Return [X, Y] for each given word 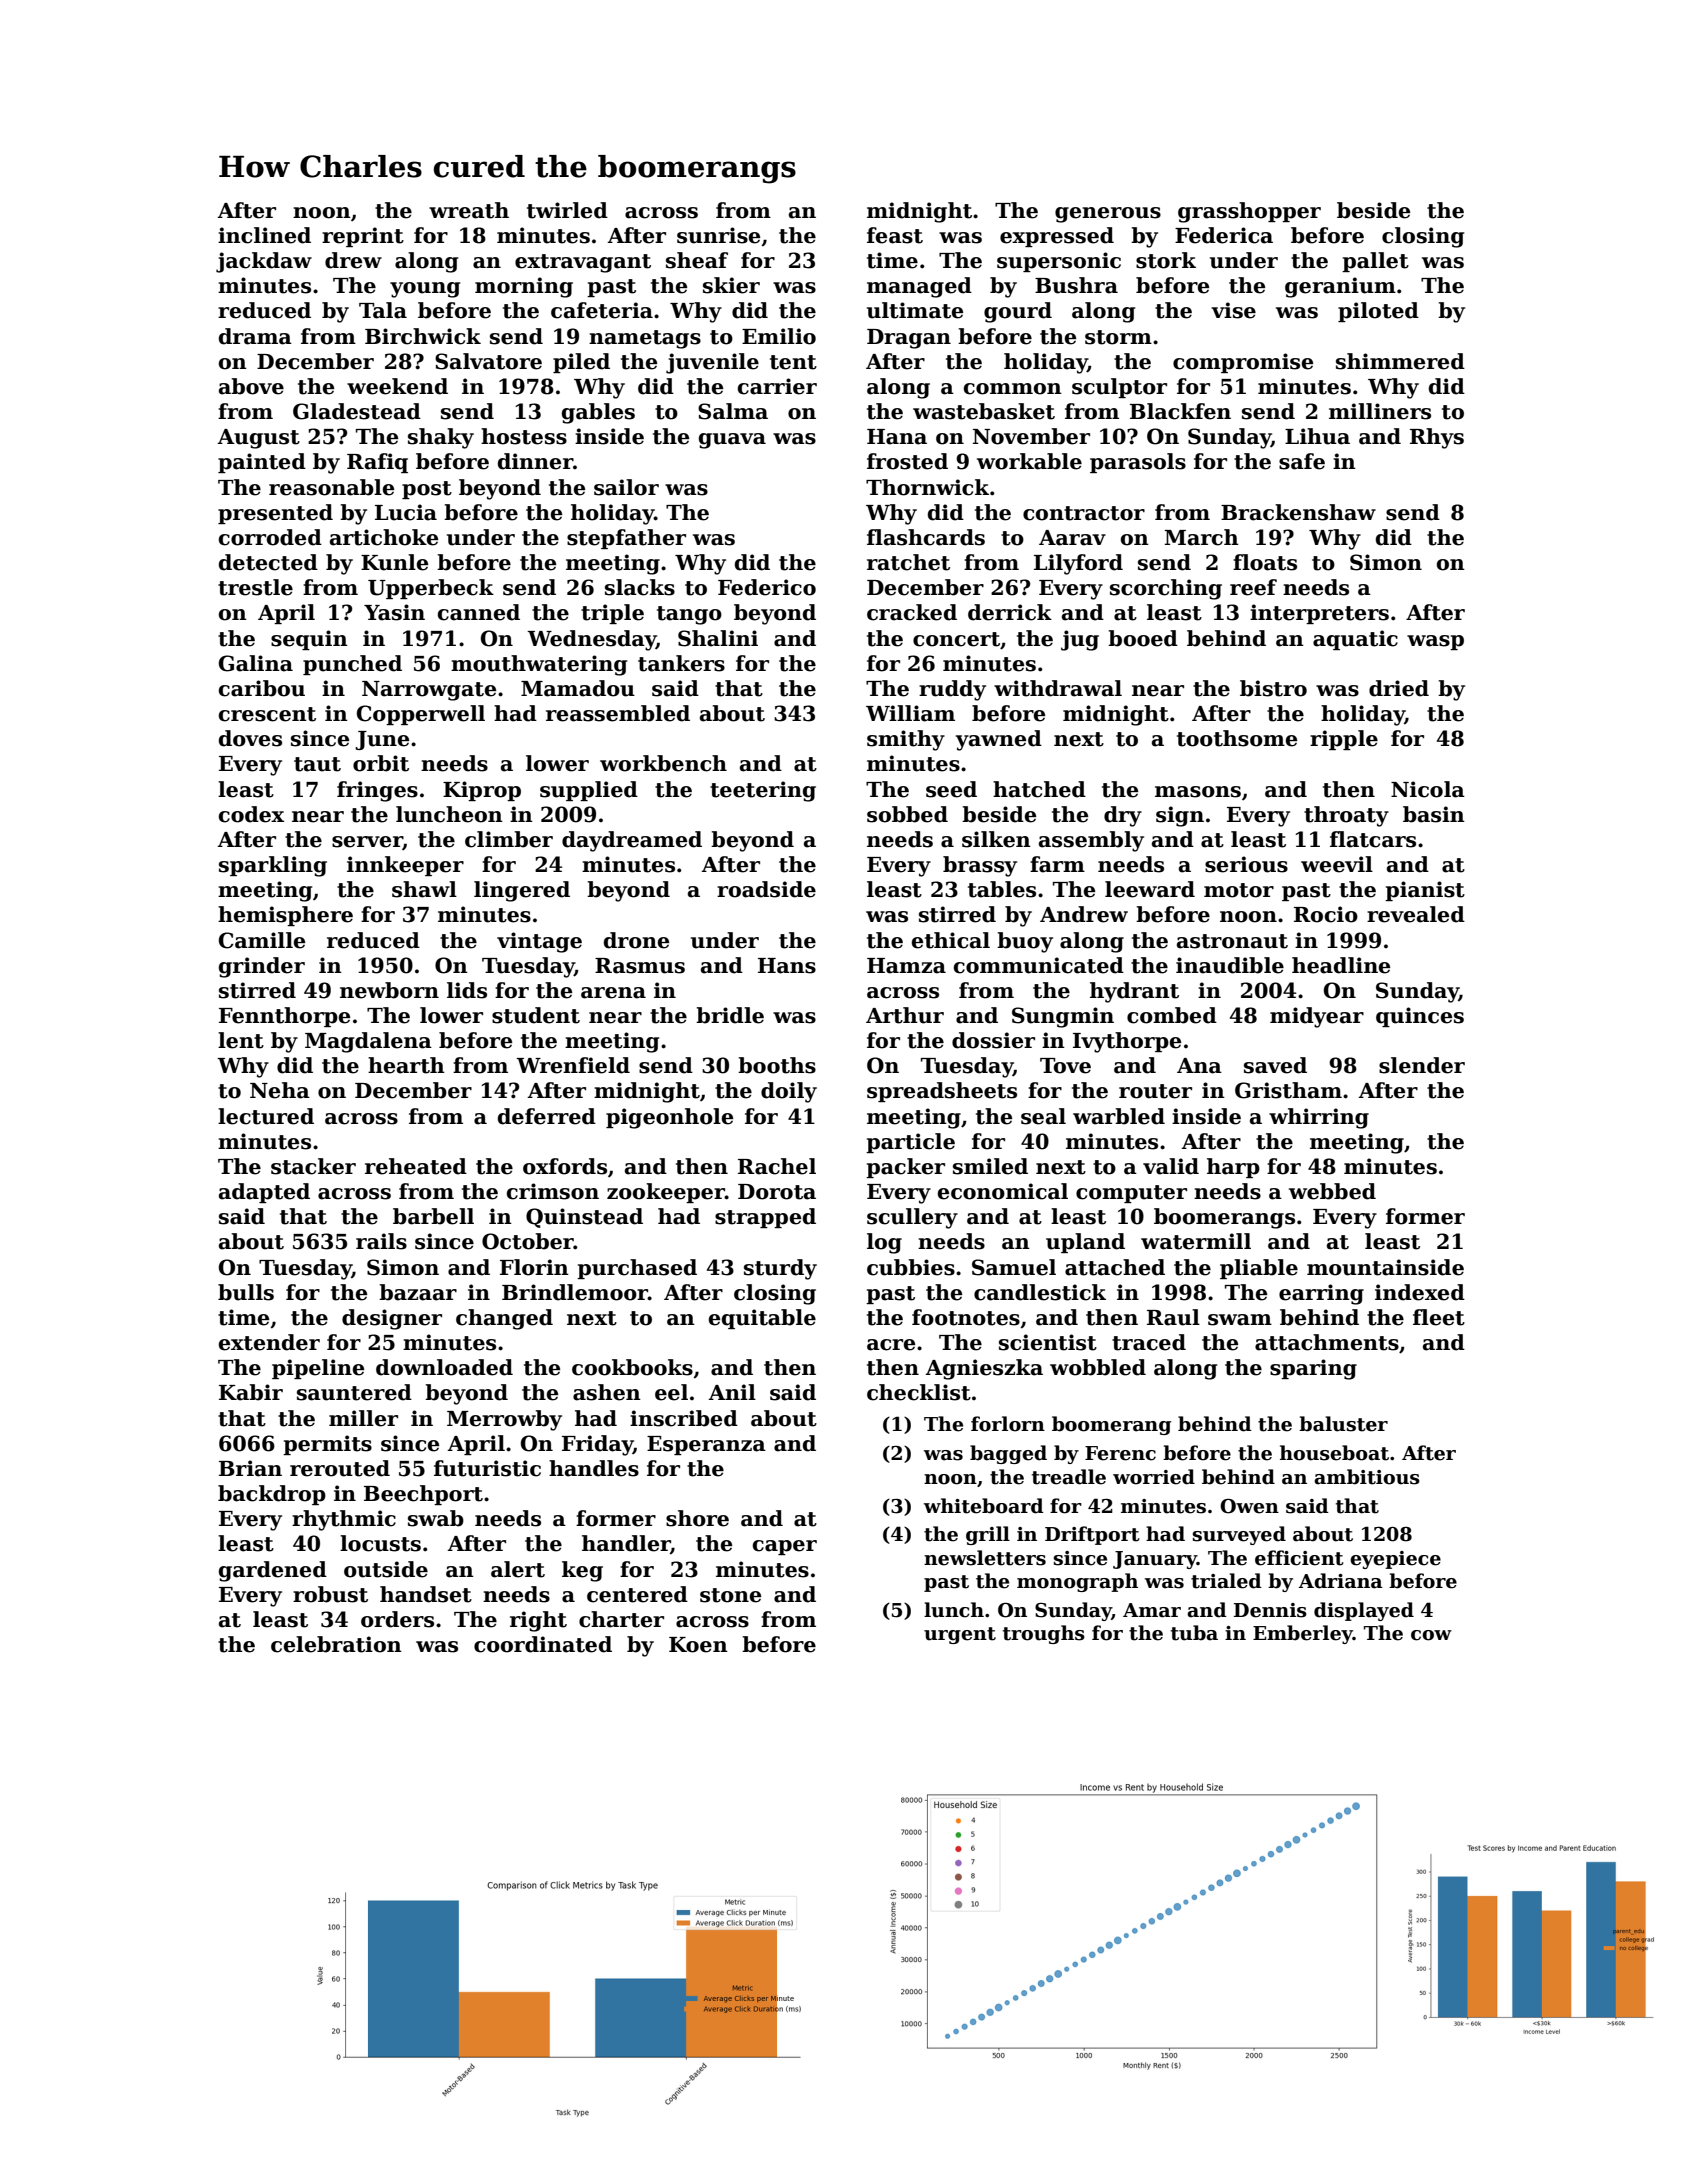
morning [524, 287]
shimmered [1400, 361]
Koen [698, 1645]
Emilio [779, 336]
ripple [1344, 740]
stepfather [626, 539]
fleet [1439, 1317]
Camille [262, 940]
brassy [980, 866]
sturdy [780, 1269]
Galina [256, 663]
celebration [336, 1644]
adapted [264, 1193]
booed [1143, 638]
